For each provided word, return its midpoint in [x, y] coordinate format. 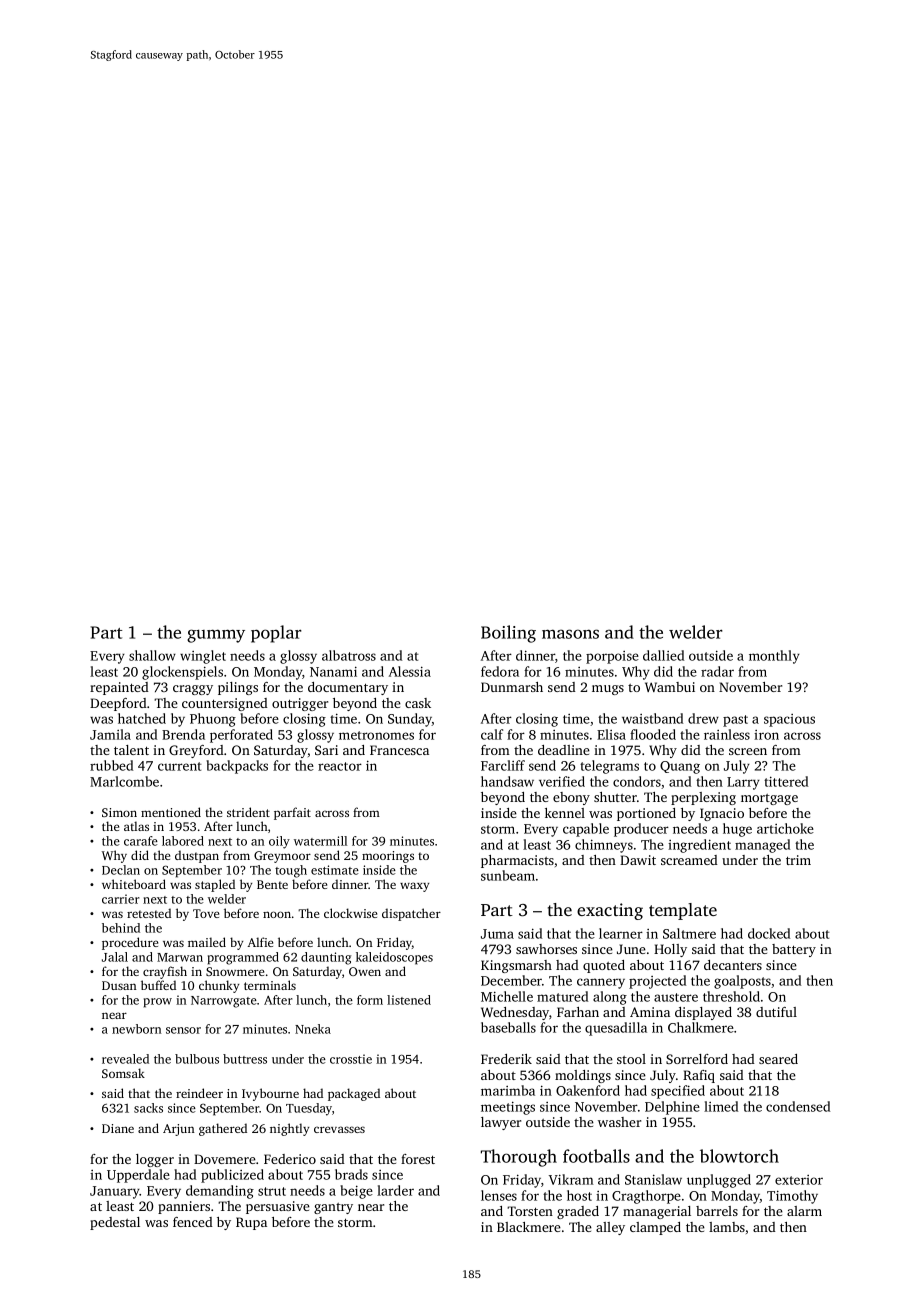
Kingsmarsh [516, 966]
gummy [216, 636]
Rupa [251, 1223]
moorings [388, 857]
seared [778, 1059]
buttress [245, 1059]
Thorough [519, 1158]
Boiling [508, 634]
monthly [774, 657]
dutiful [776, 1012]
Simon [119, 812]
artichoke [785, 828]
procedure [130, 943]
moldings [583, 1076]
